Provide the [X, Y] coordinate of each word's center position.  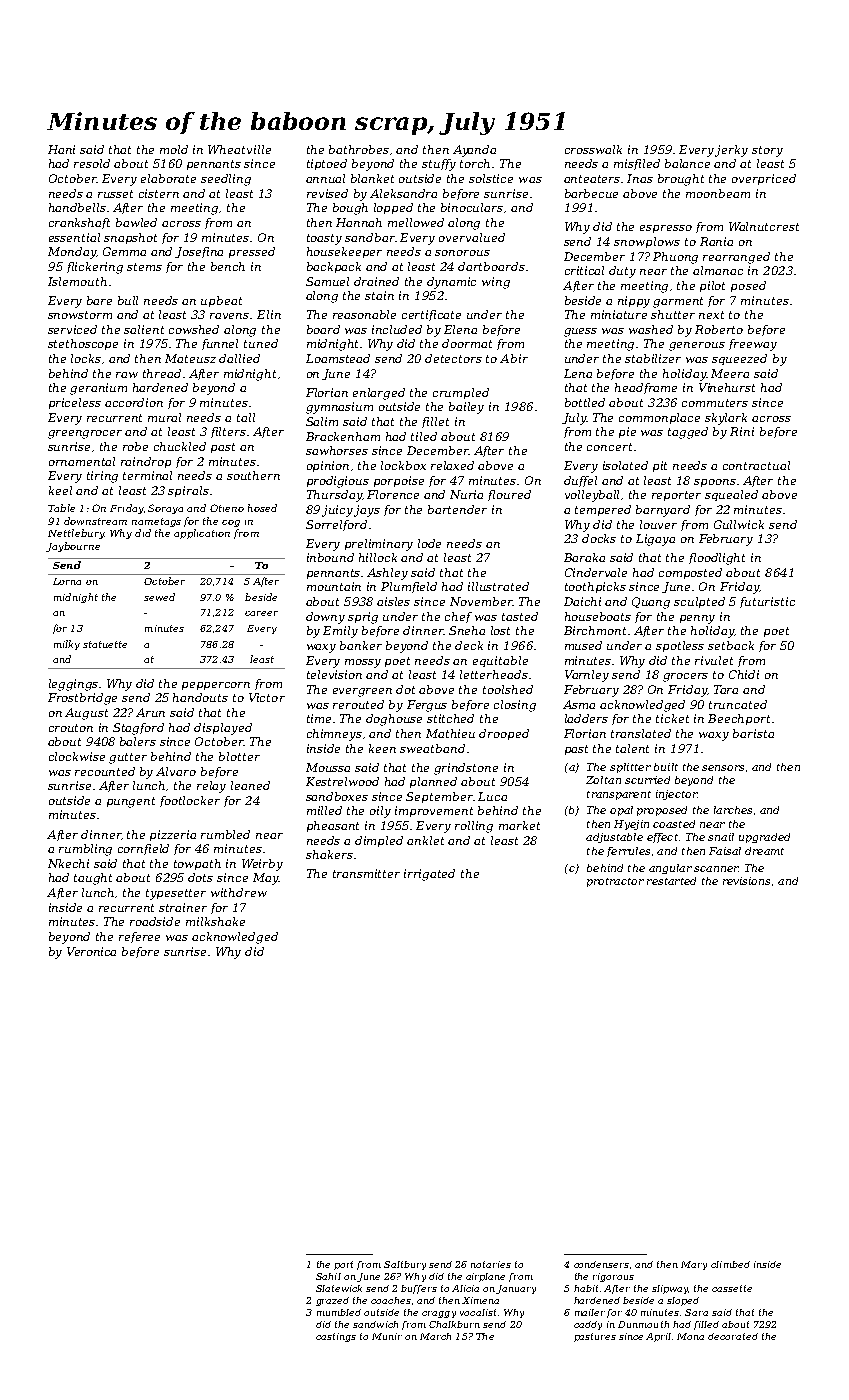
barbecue [591, 193]
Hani [61, 149]
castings [336, 1337]
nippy [634, 302]
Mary [694, 1265]
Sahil [328, 1276]
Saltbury [405, 1265]
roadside [155, 921]
